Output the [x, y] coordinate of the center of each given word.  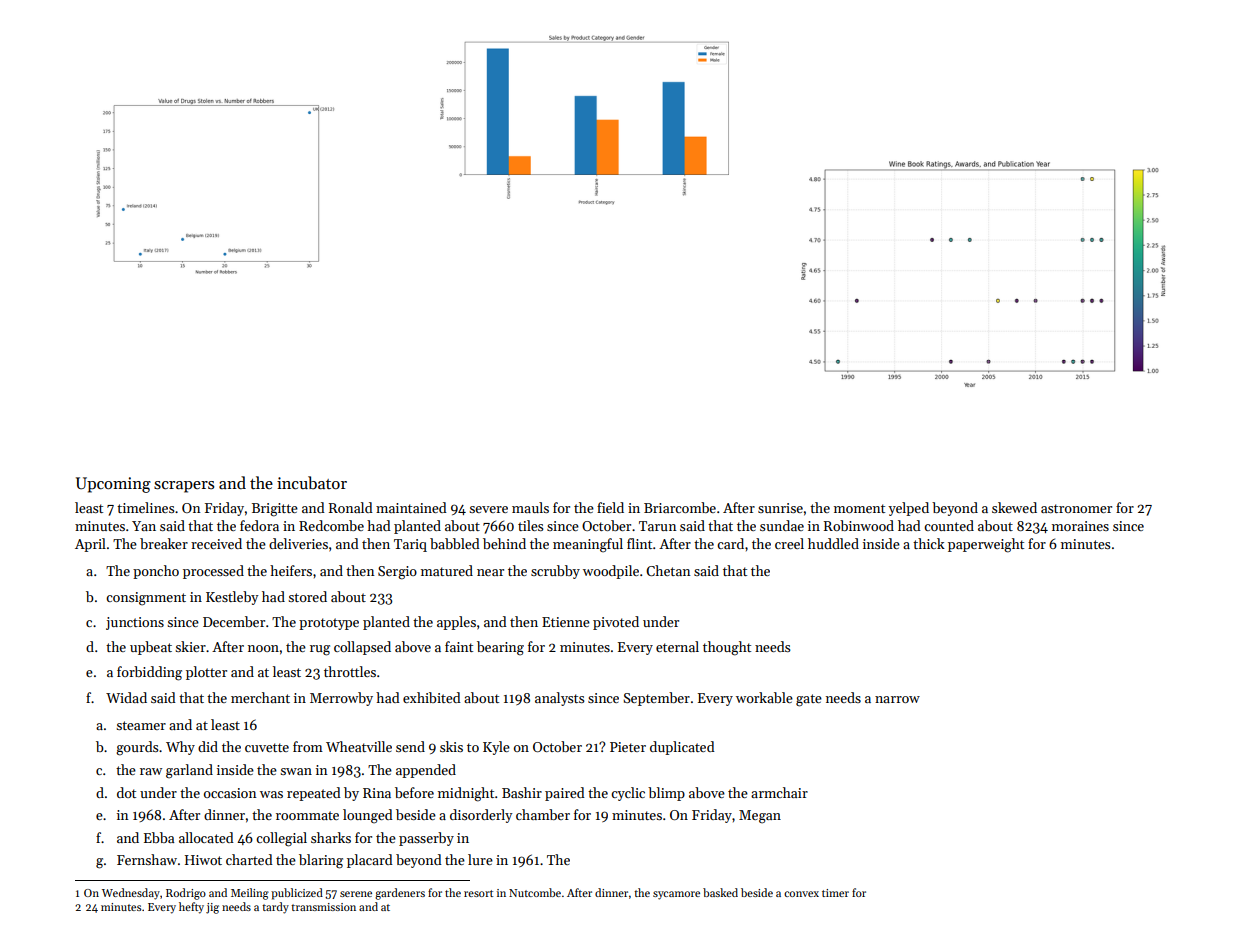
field [610, 507]
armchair [779, 792]
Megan [760, 817]
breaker [164, 543]
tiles [531, 525]
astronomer [1076, 508]
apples [456, 623]
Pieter [628, 747]
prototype [329, 624]
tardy [275, 908]
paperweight [986, 545]
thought [727, 648]
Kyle [496, 748]
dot [126, 792]
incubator [312, 482]
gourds [137, 748]
